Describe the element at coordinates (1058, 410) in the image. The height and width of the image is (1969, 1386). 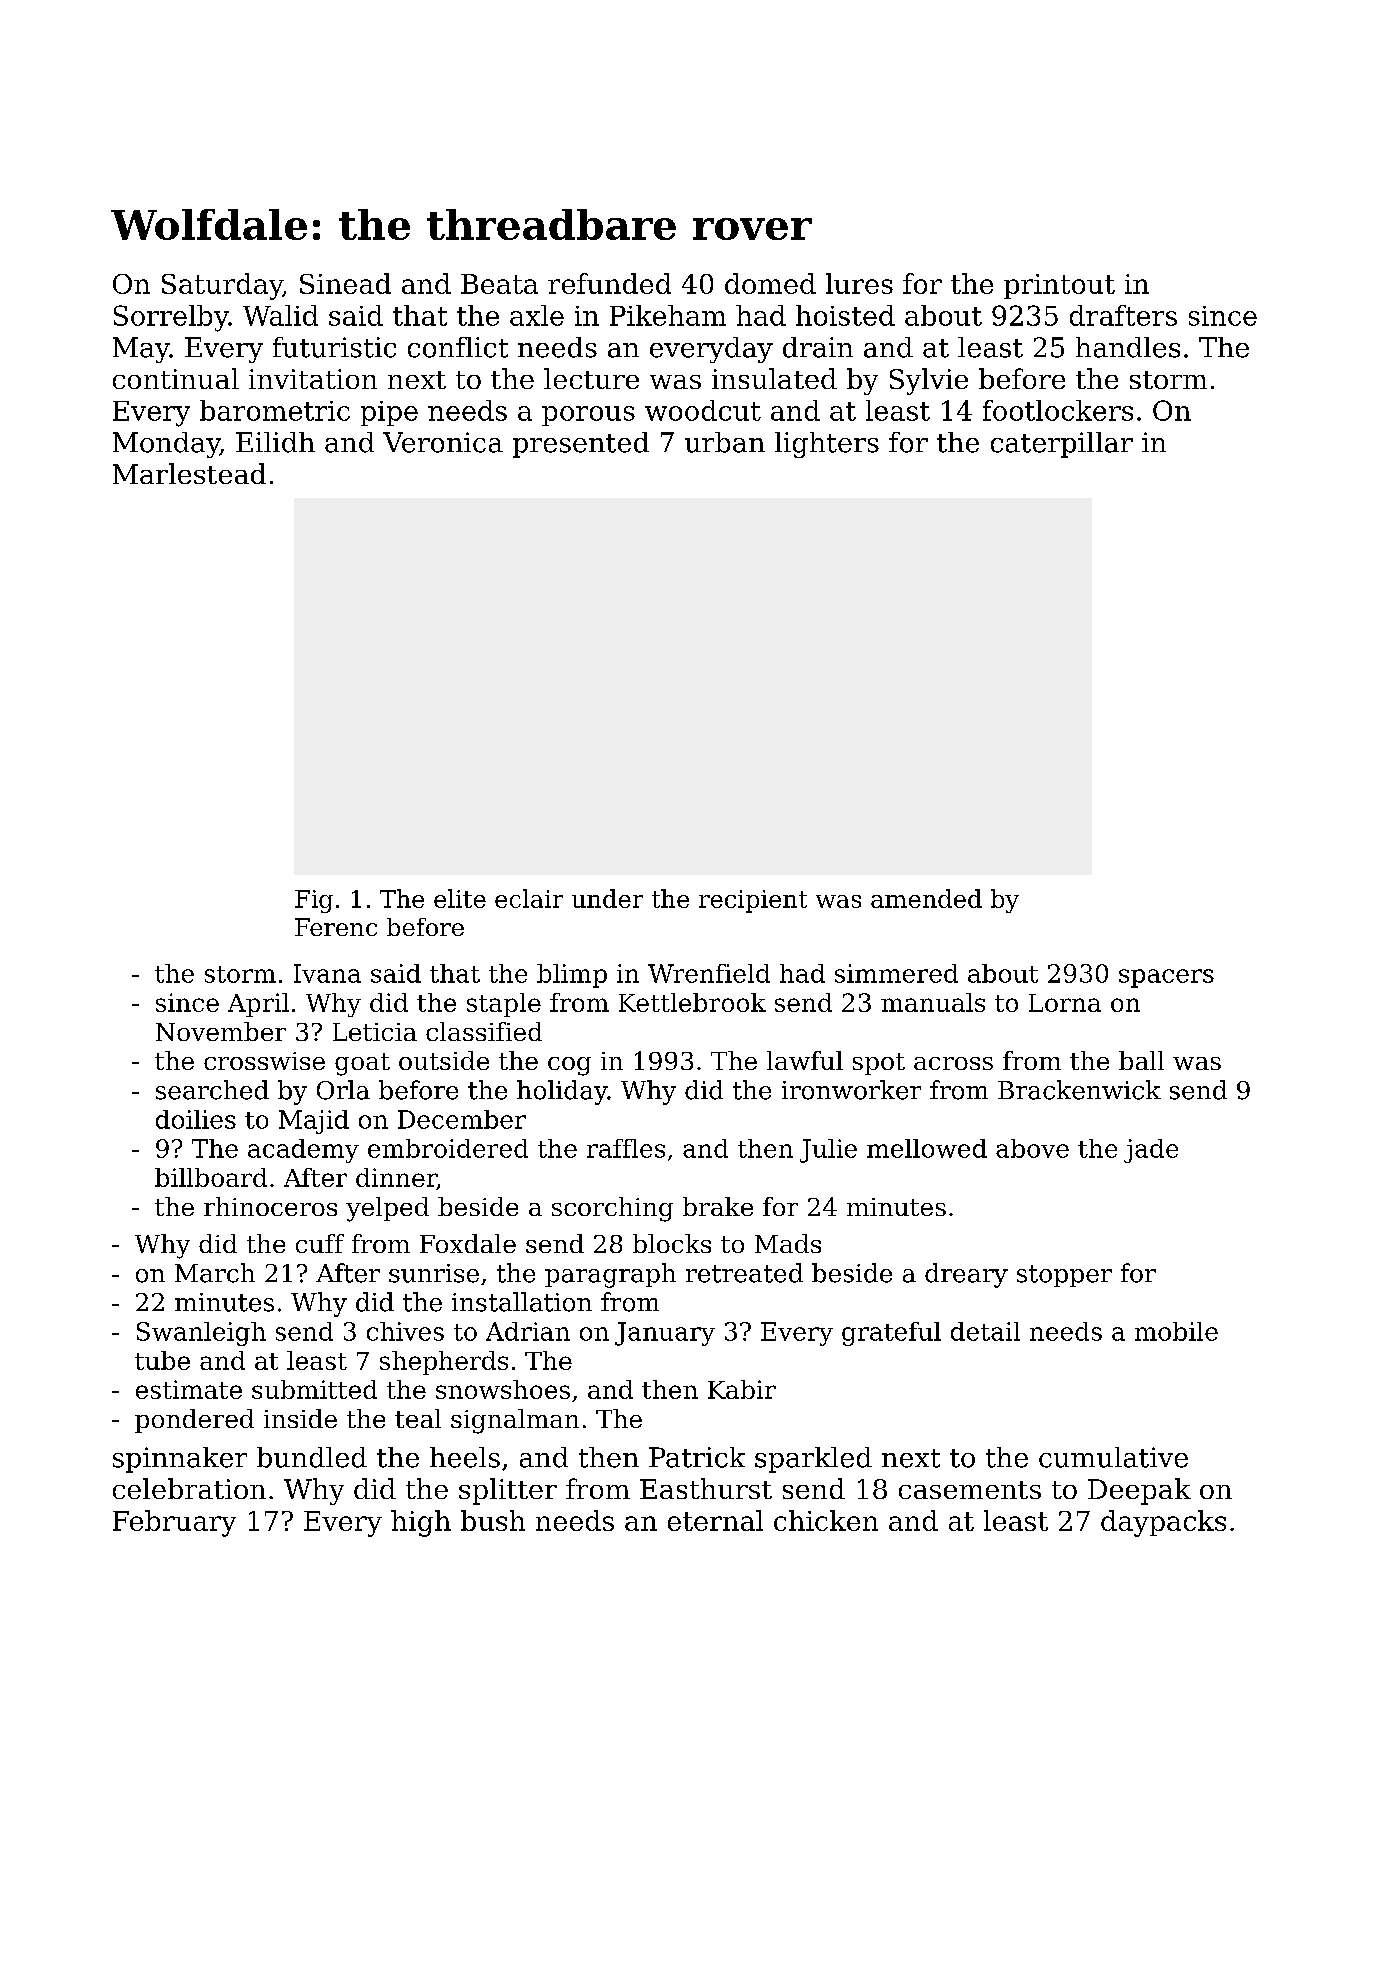
I see `footlockers` at that location.
